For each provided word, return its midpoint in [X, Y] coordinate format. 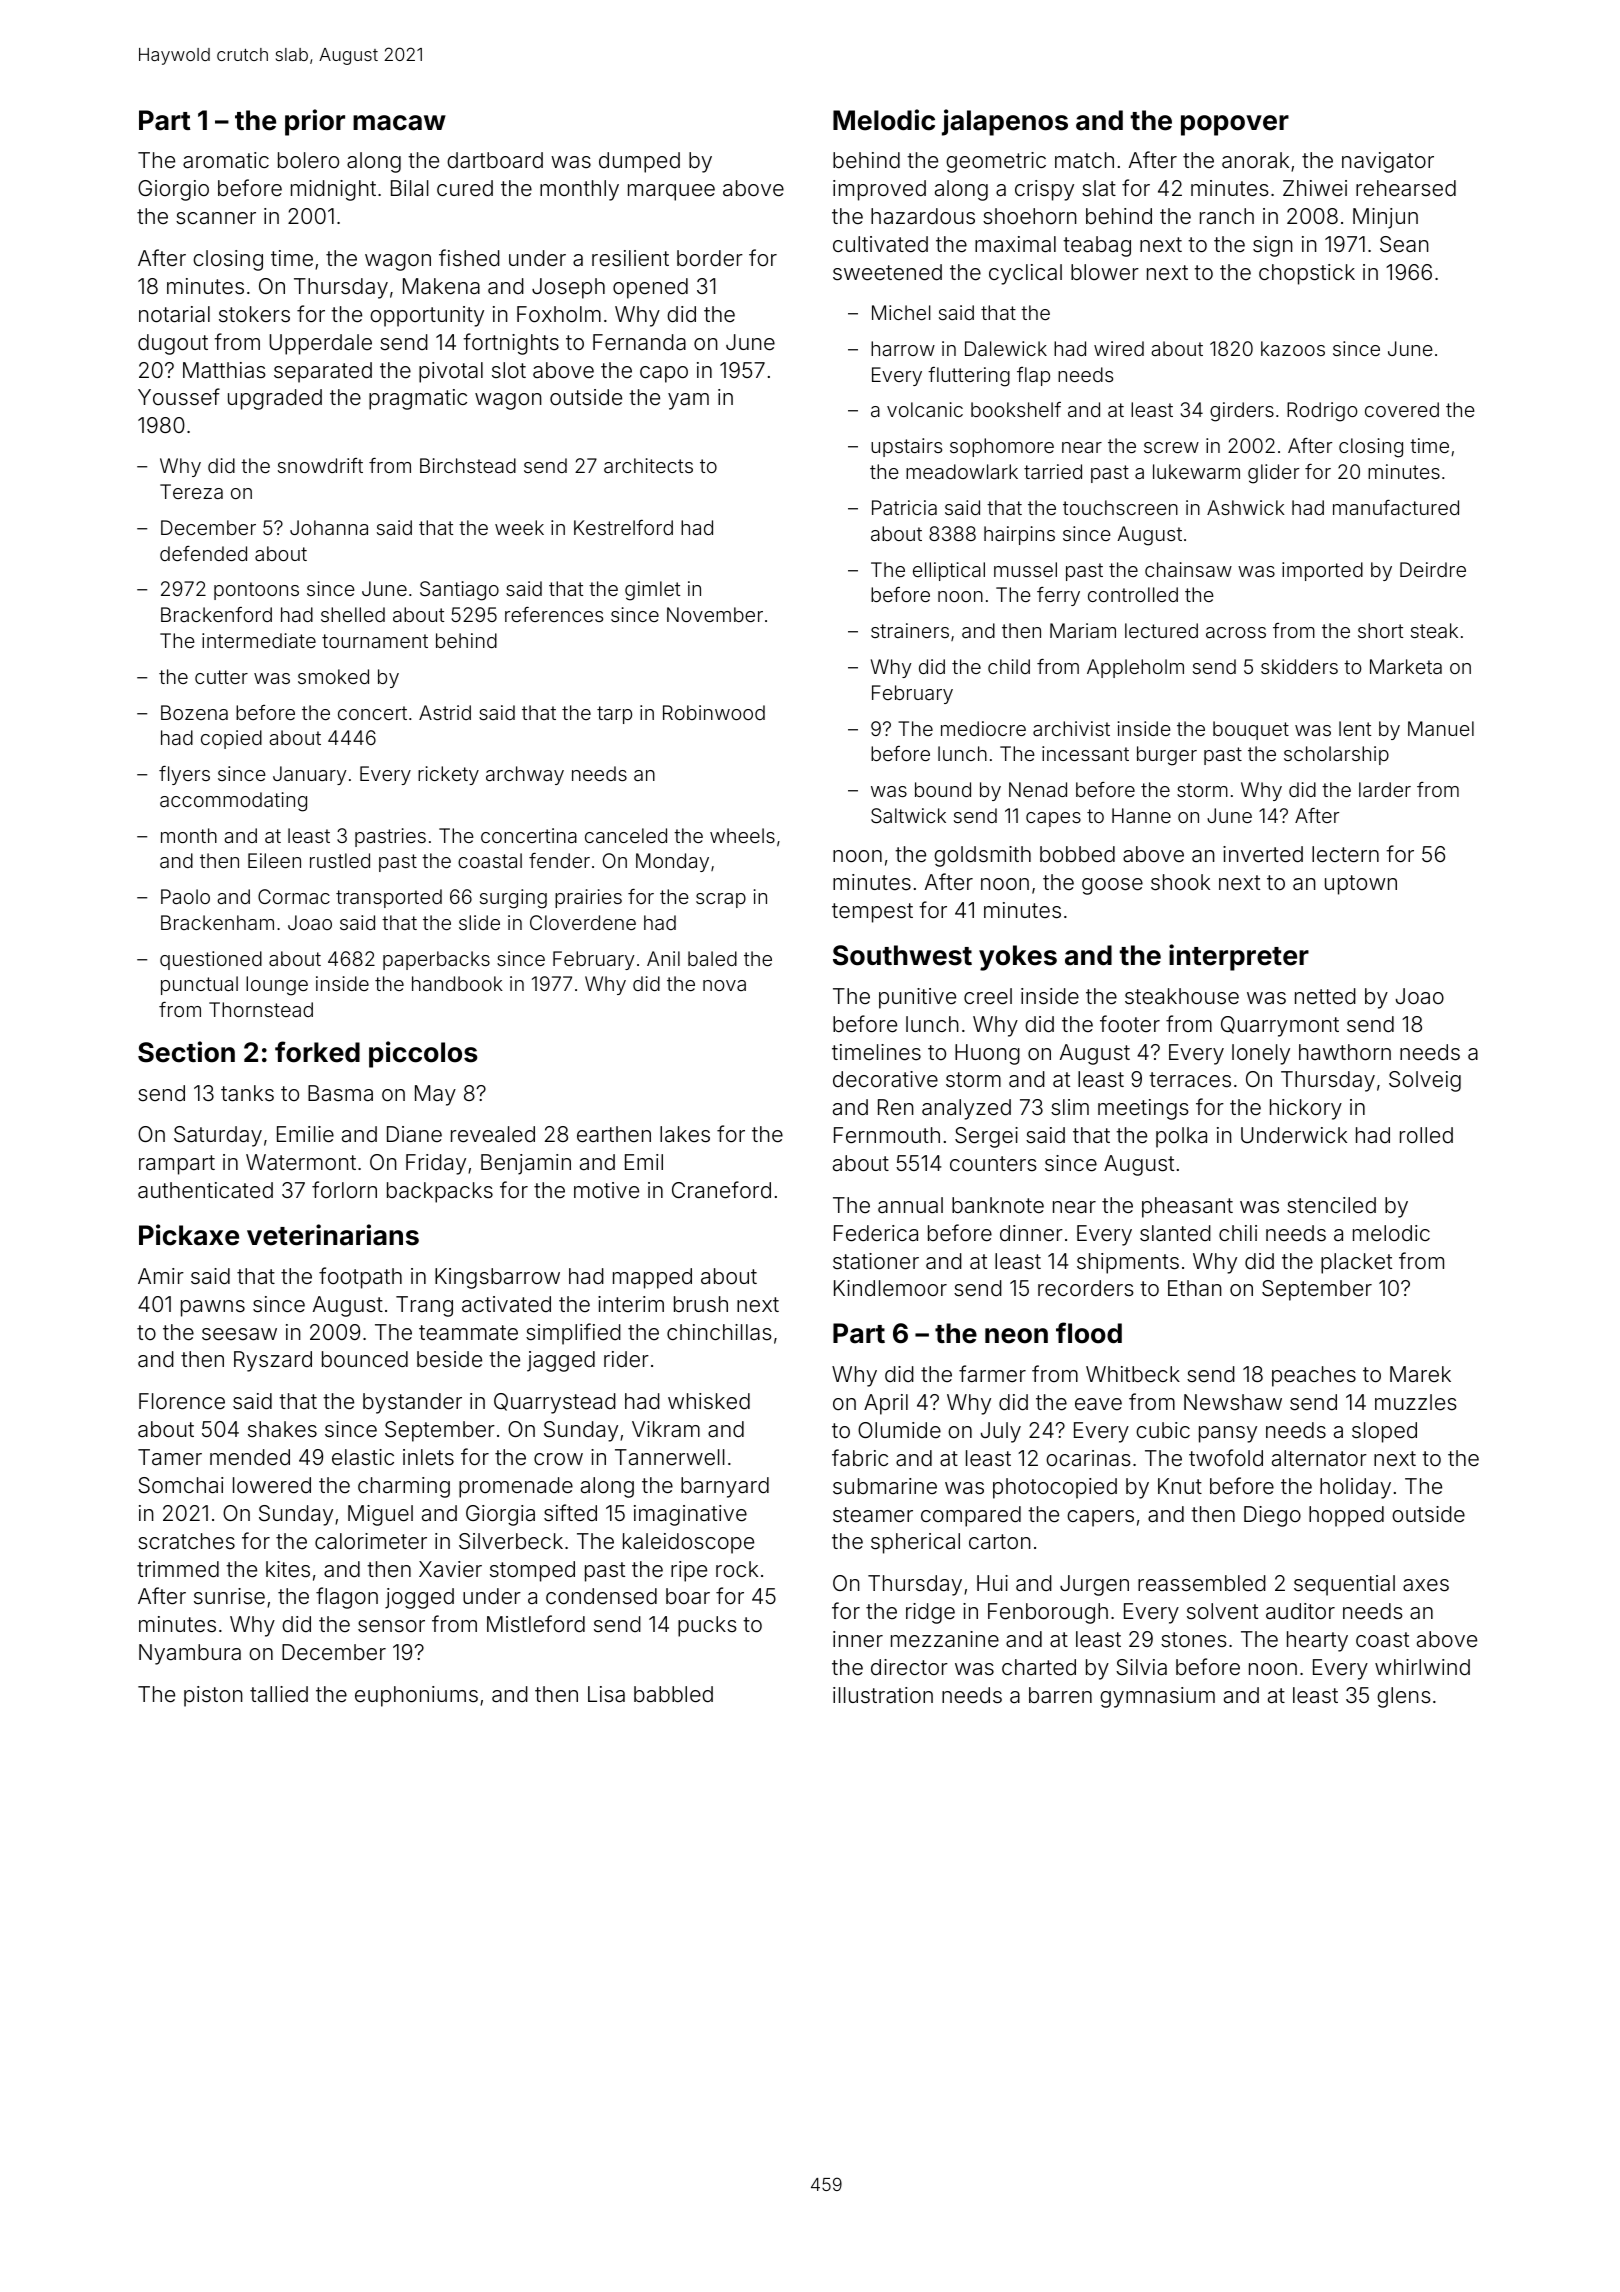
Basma [340, 1093]
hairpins [1019, 535]
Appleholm [1135, 668]
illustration [883, 1695]
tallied [279, 1694]
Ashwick [1246, 507]
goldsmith [982, 856]
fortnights [511, 344]
